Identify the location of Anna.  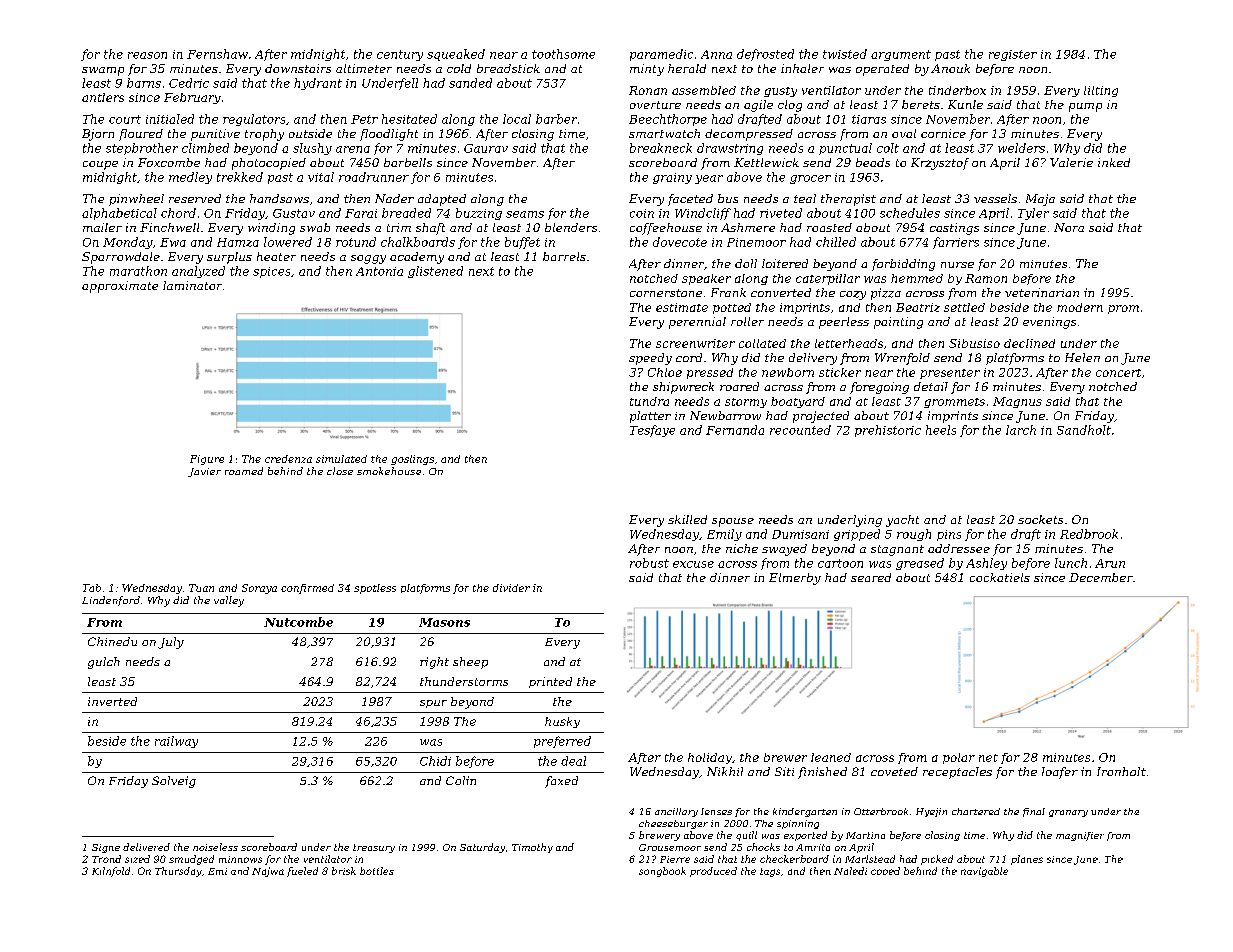
(716, 54).
